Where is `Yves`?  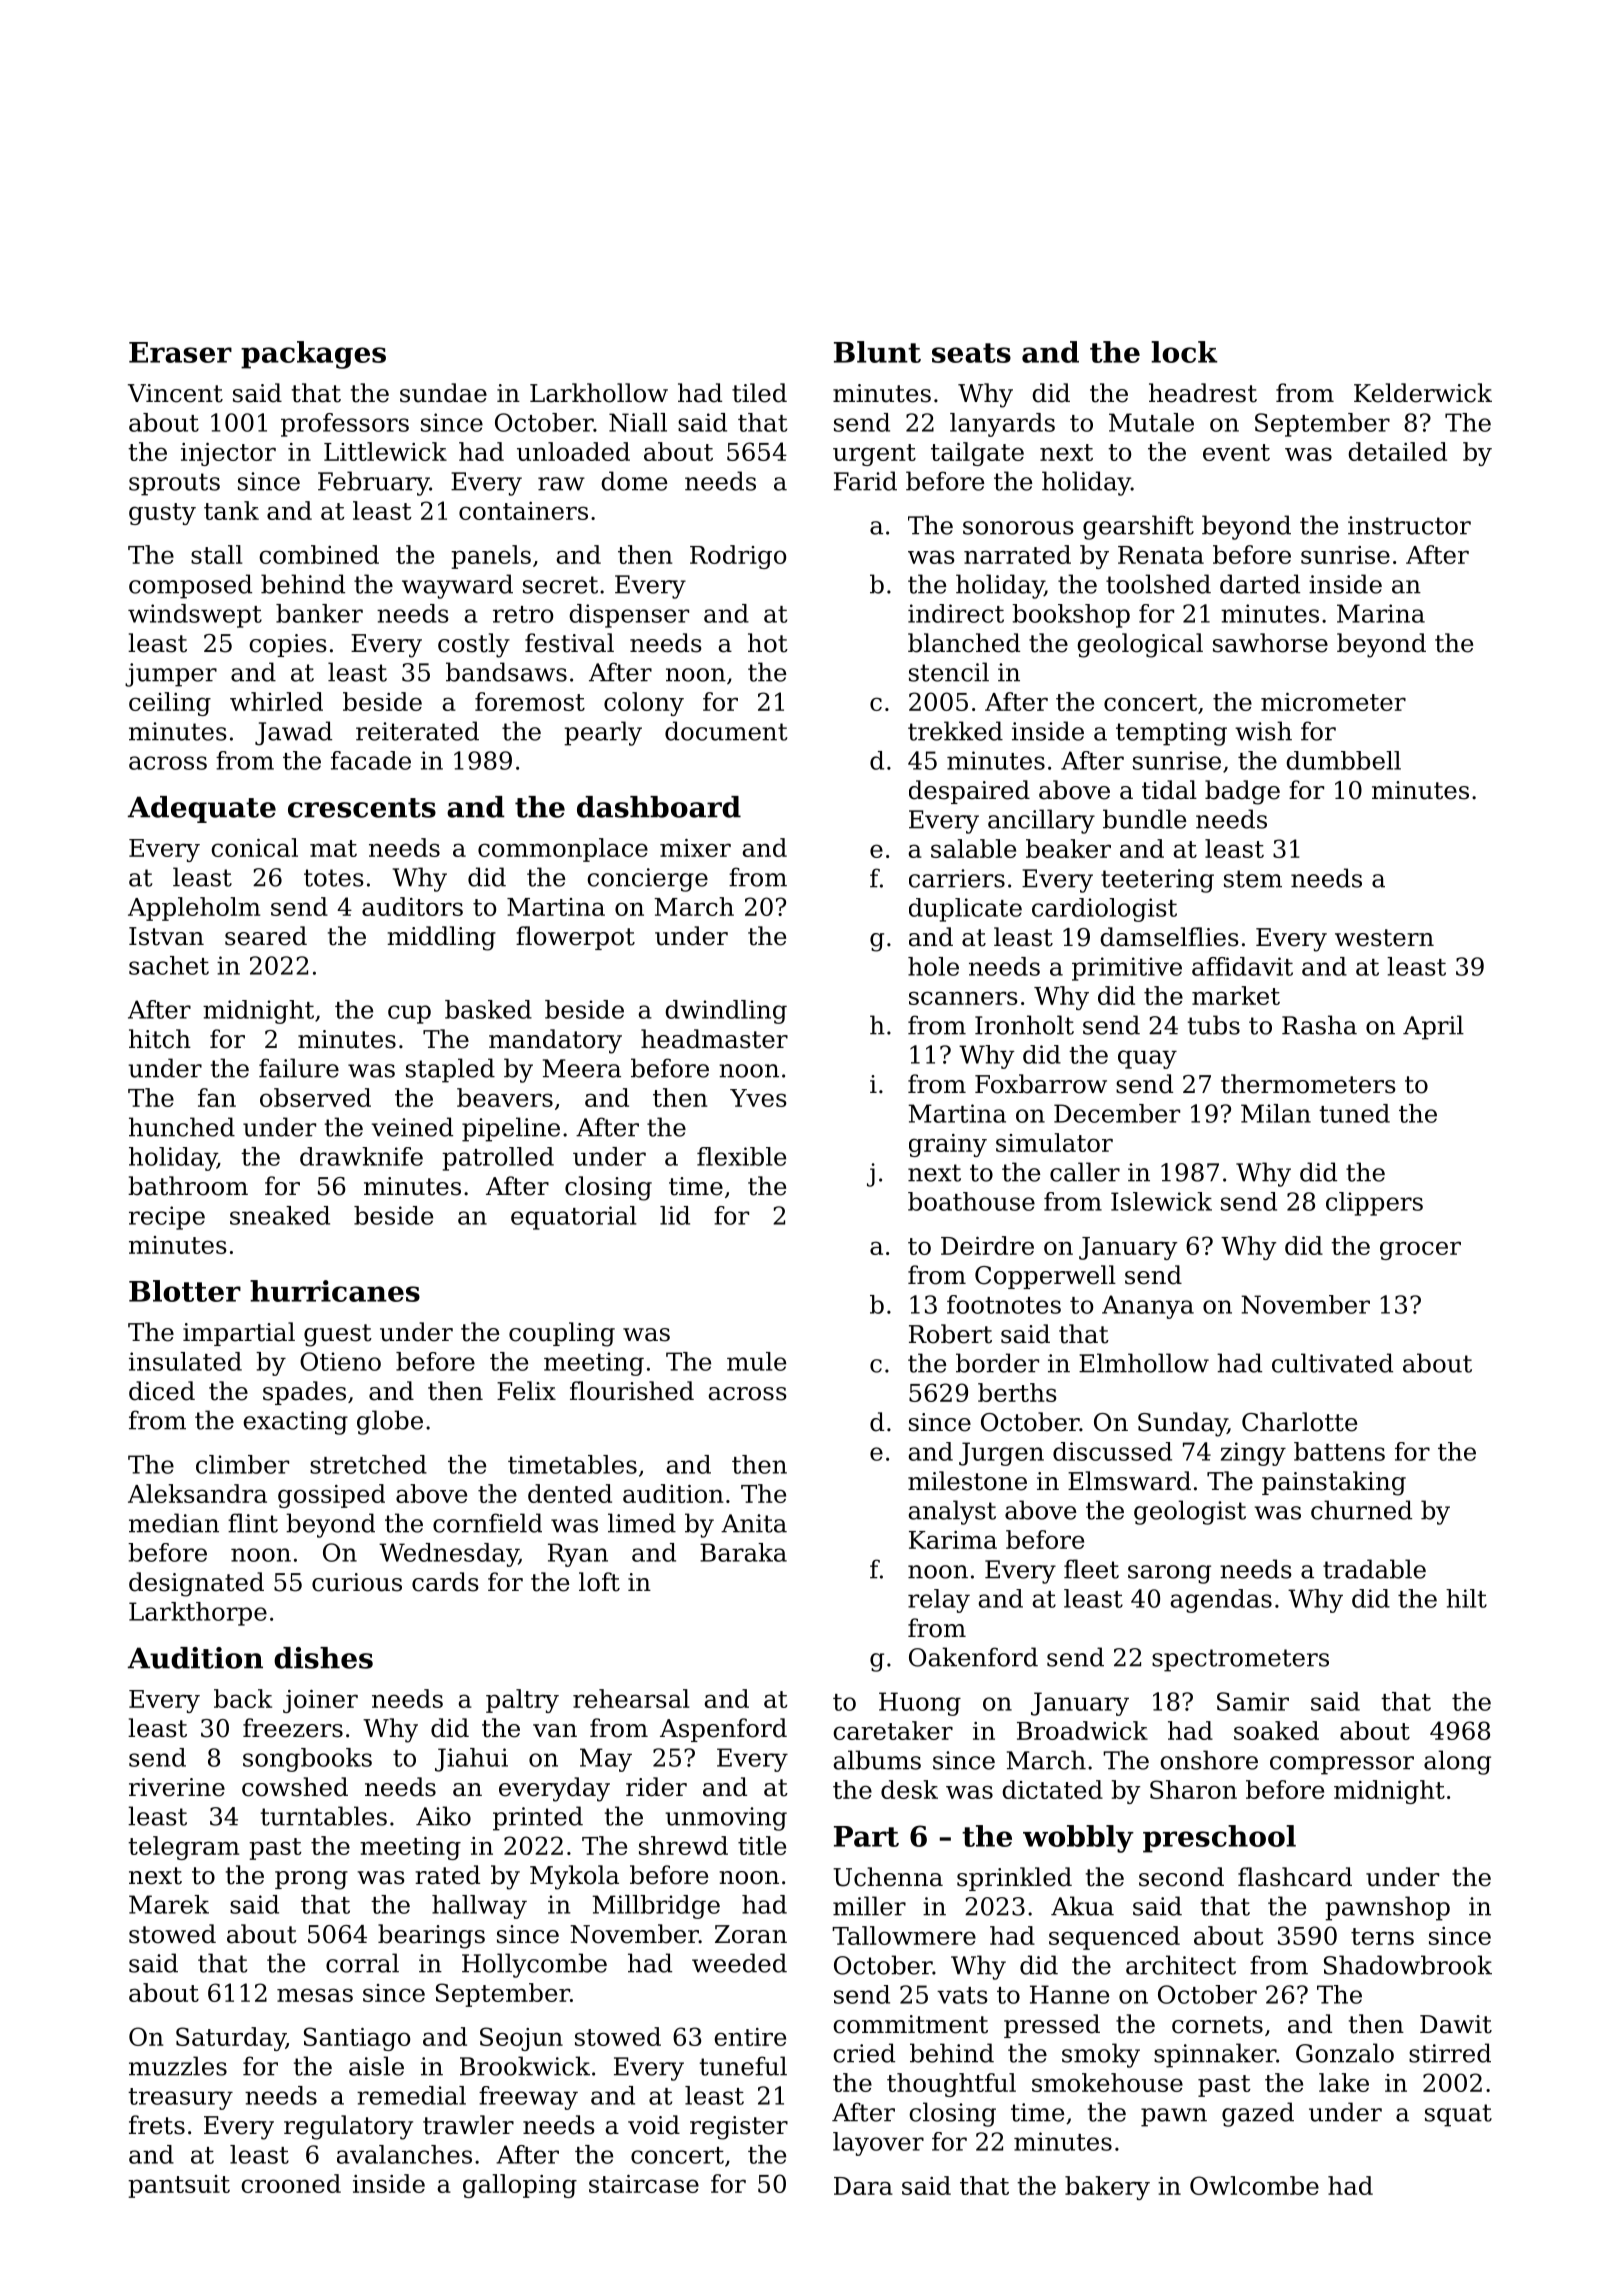
Yves is located at coordinates (758, 1098).
